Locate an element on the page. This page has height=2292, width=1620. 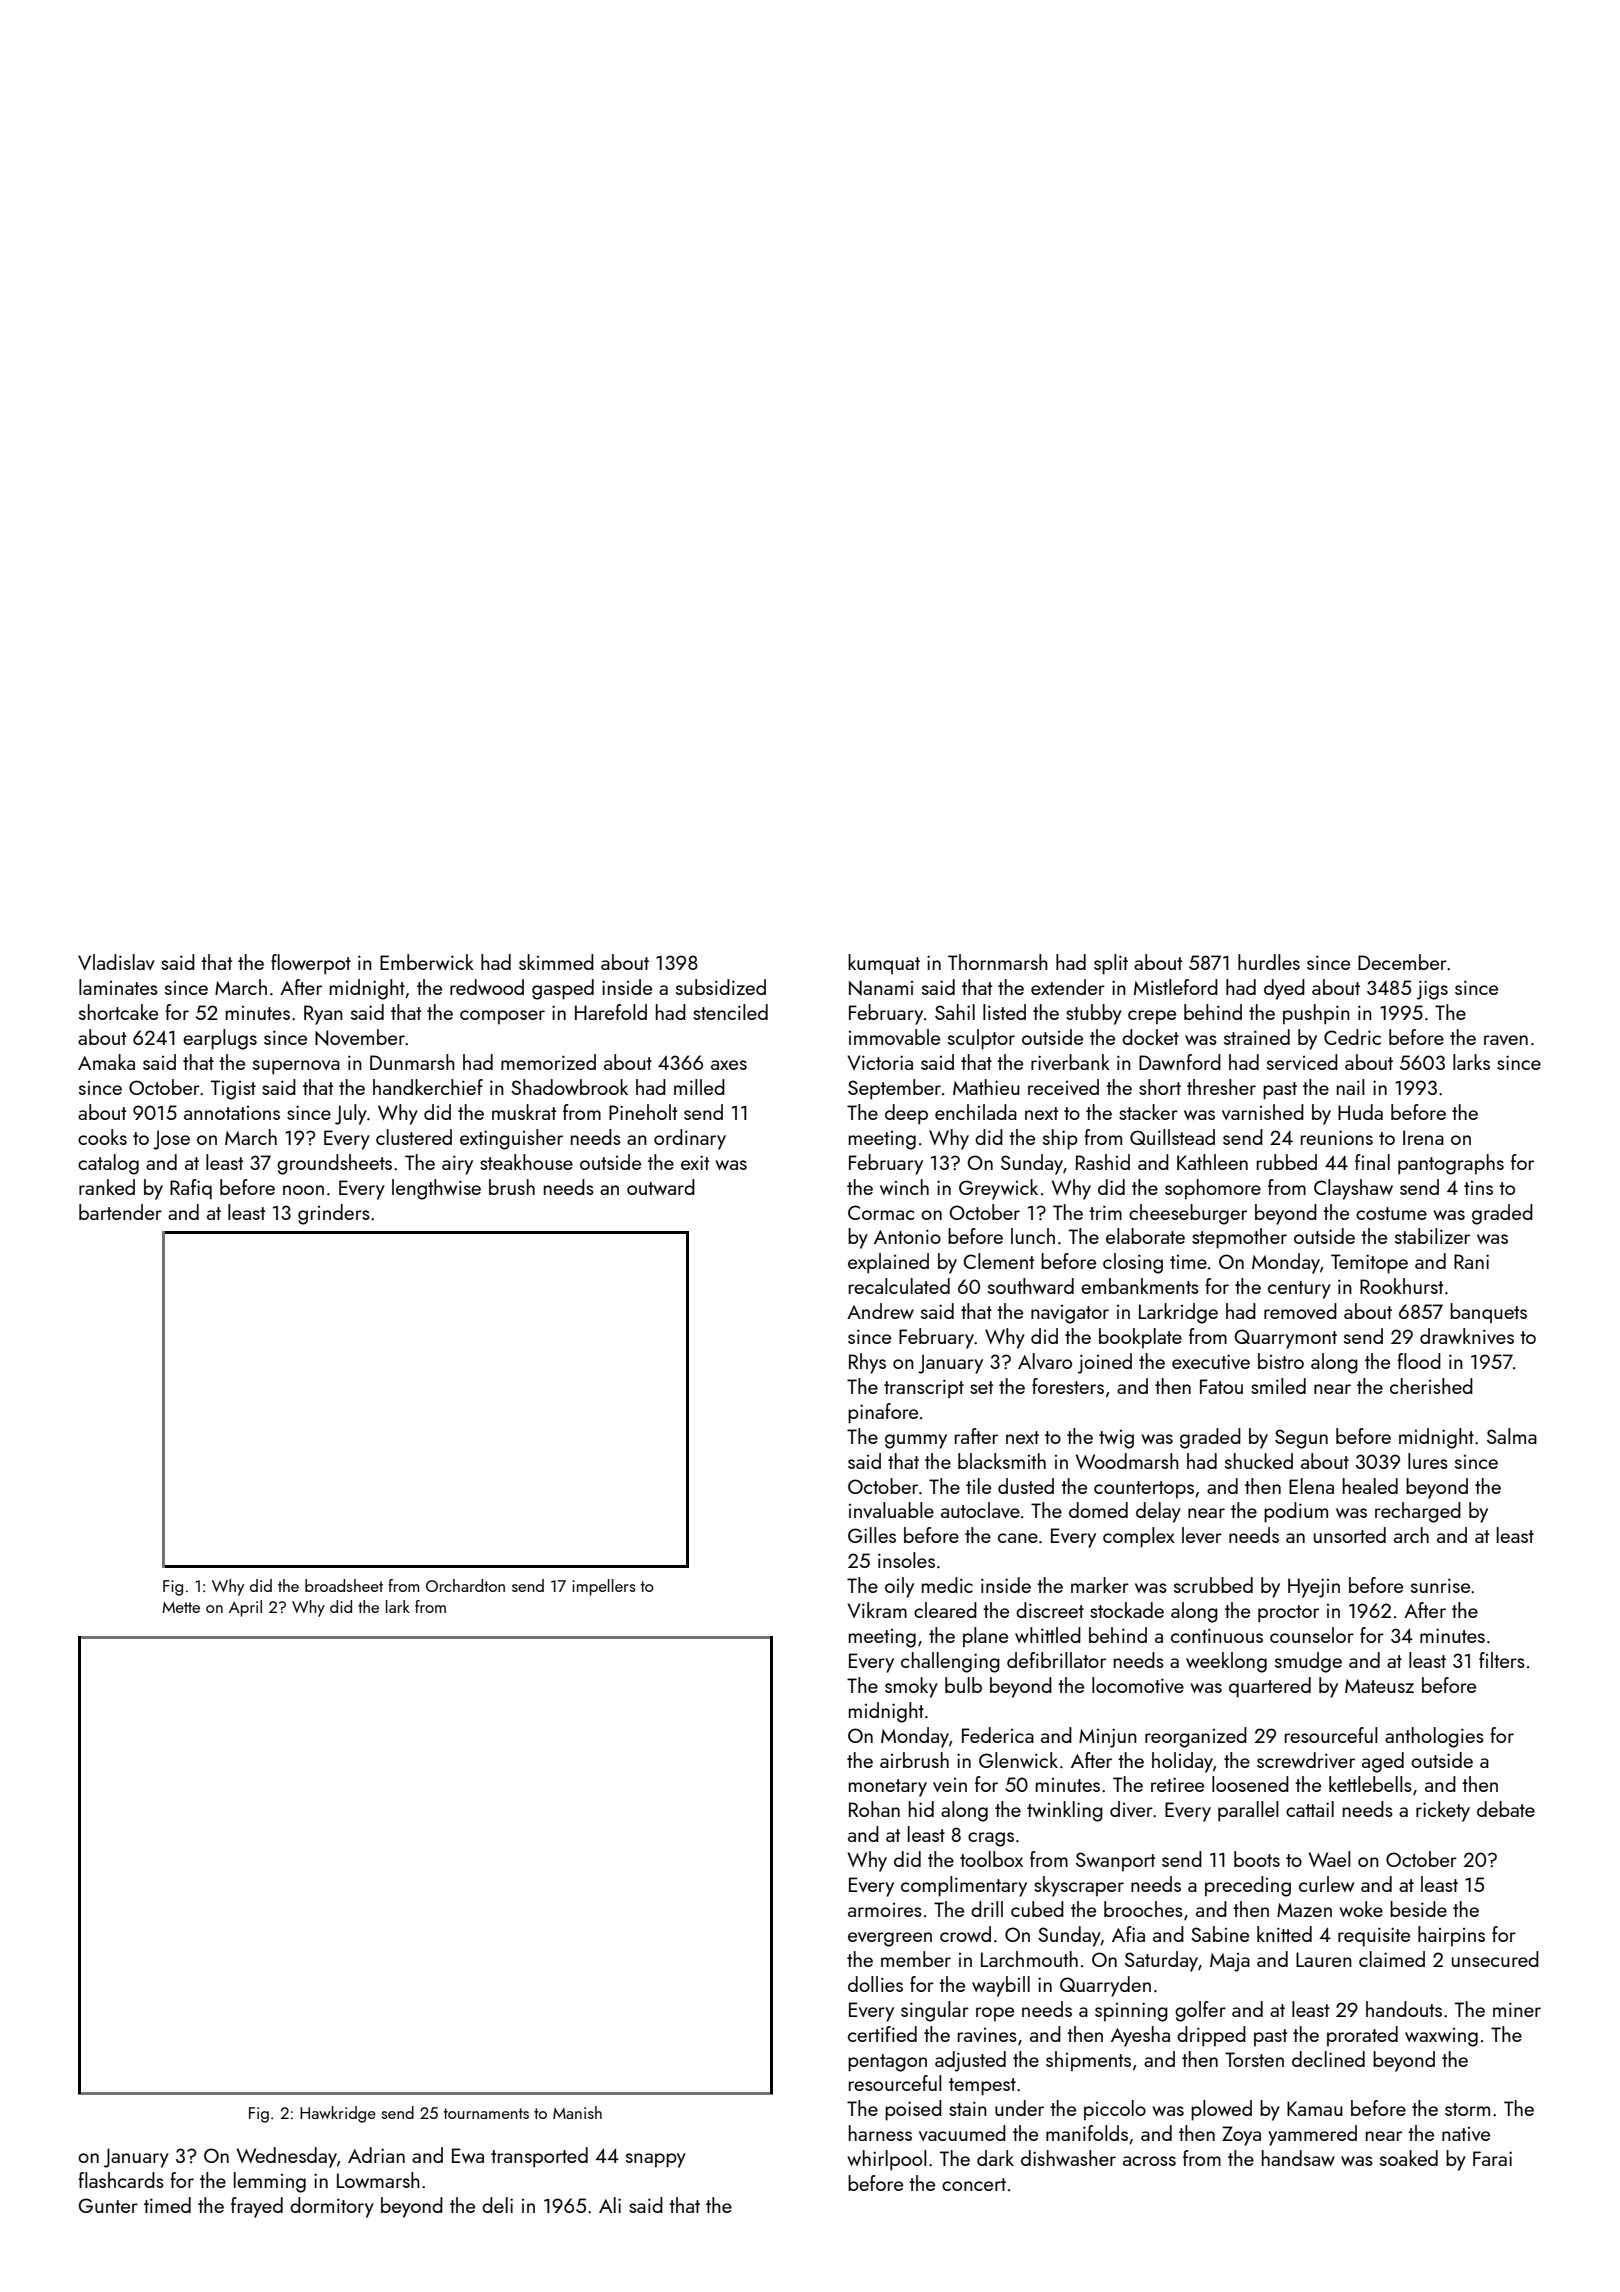
Vladislav is located at coordinates (116, 962).
